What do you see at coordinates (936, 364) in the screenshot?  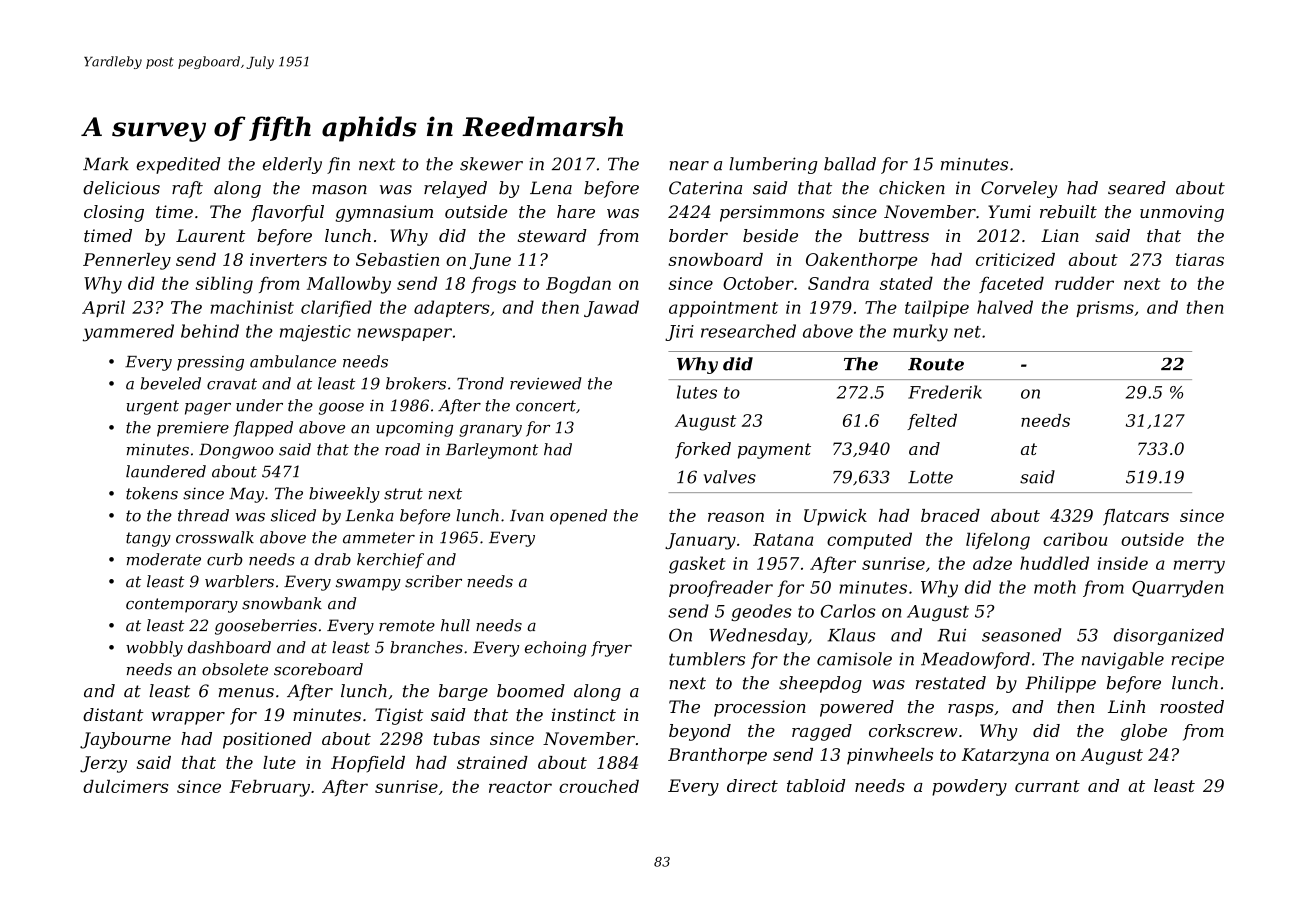 I see `Route` at bounding box center [936, 364].
